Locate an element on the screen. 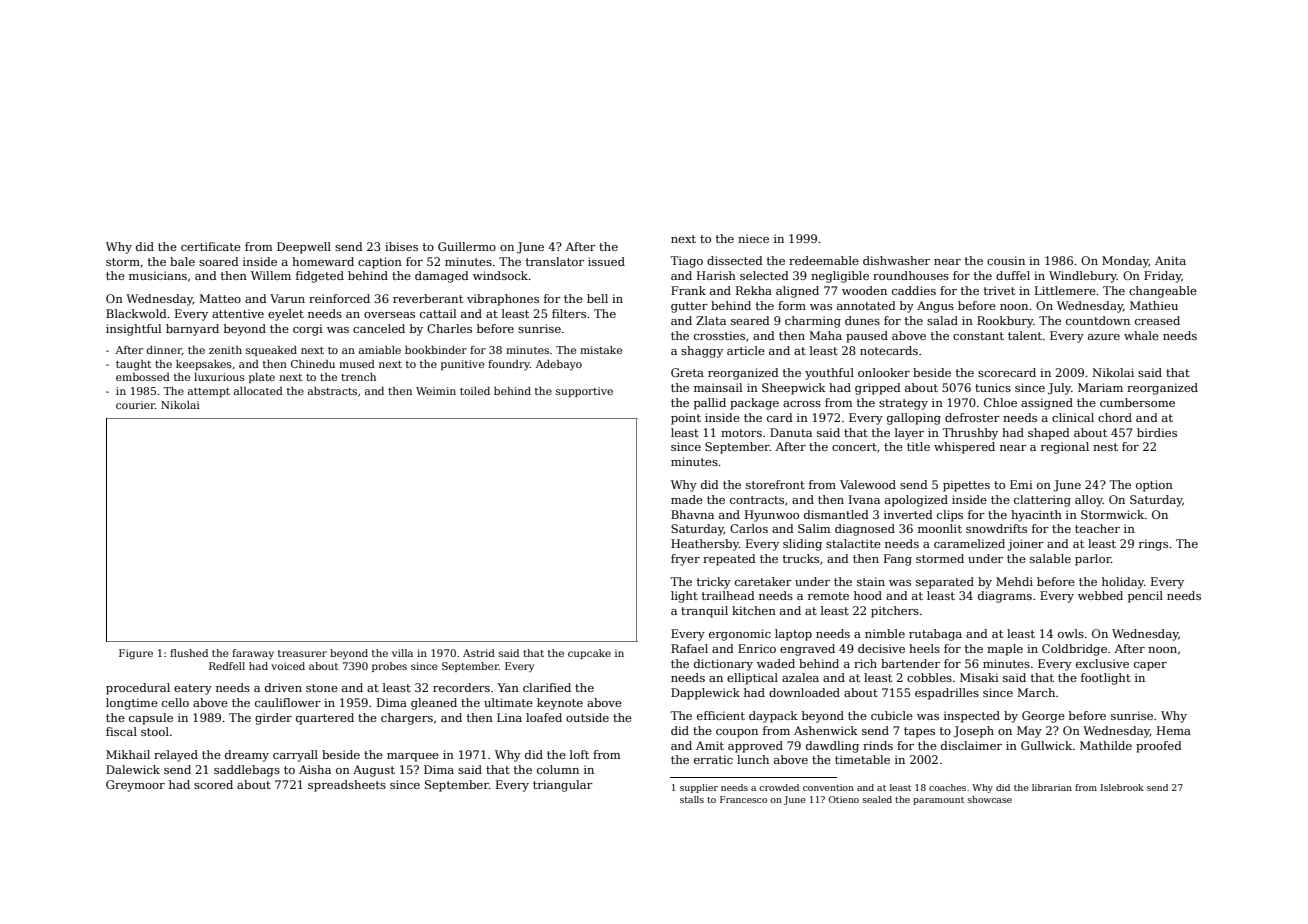  Friday is located at coordinates (1163, 277).
